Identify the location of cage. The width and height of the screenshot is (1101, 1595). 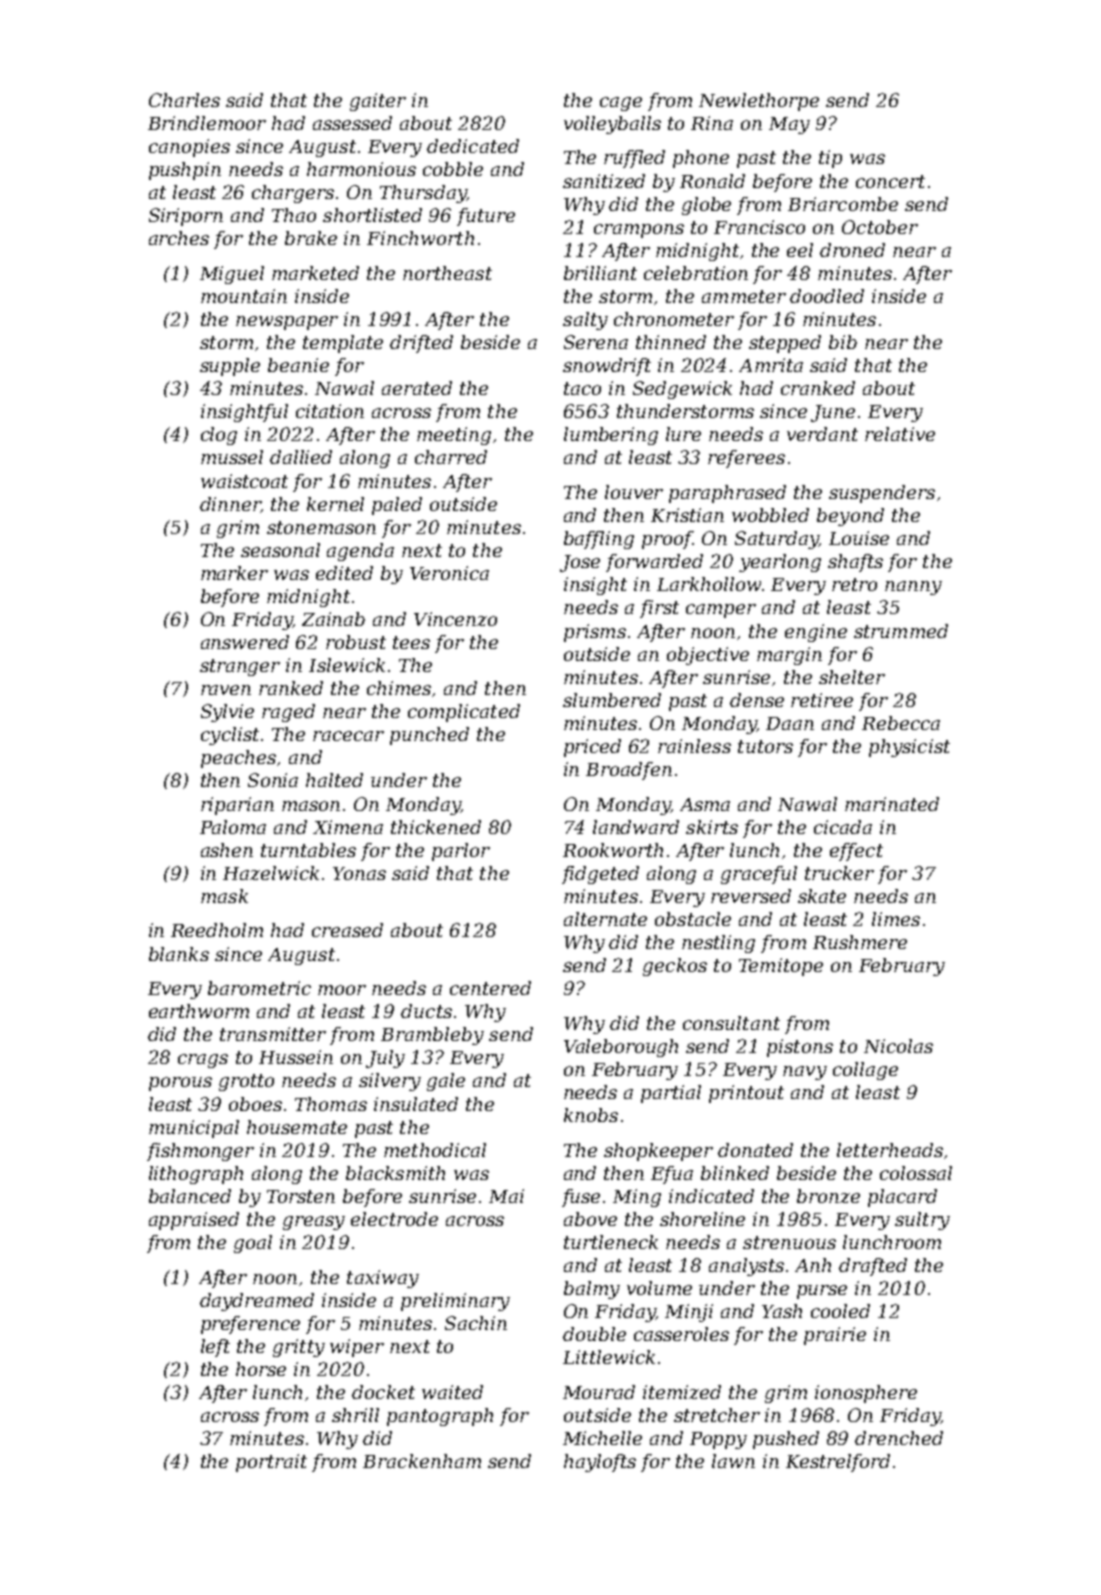
(621, 104).
